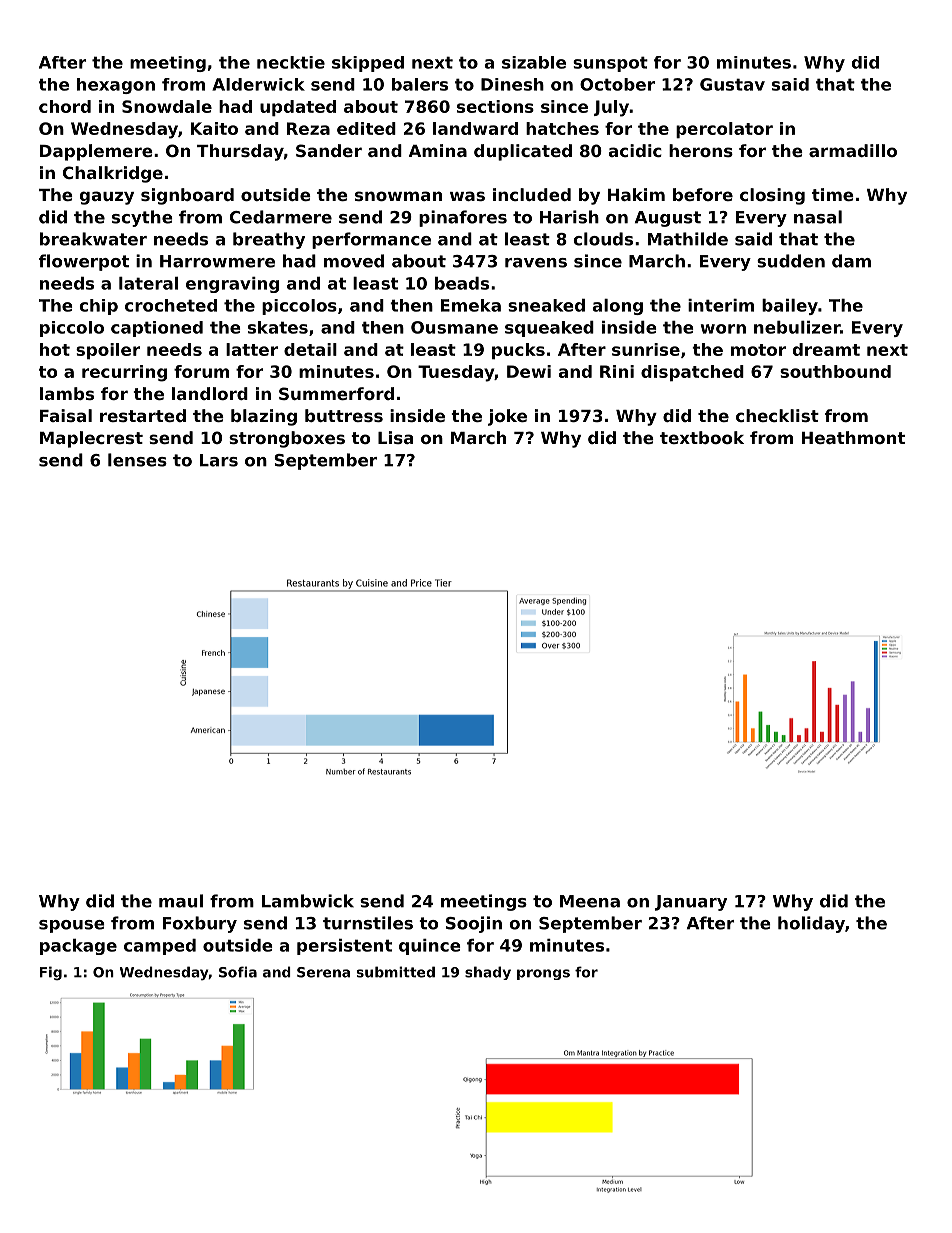 The image size is (952, 1233). Describe the element at coordinates (702, 437) in the image. I see `textbook` at that location.
